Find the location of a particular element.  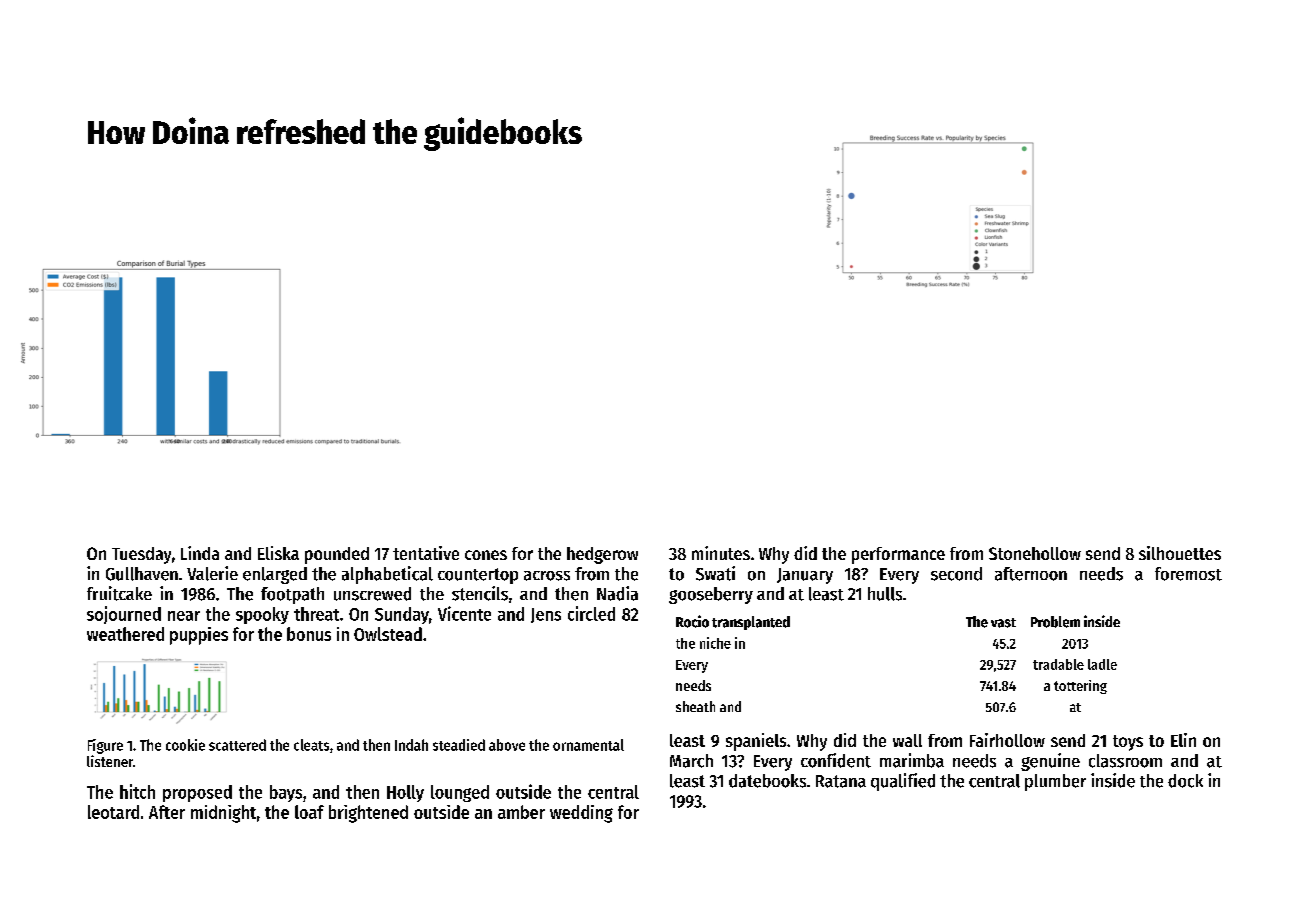

Fairhollow is located at coordinates (1007, 740).
